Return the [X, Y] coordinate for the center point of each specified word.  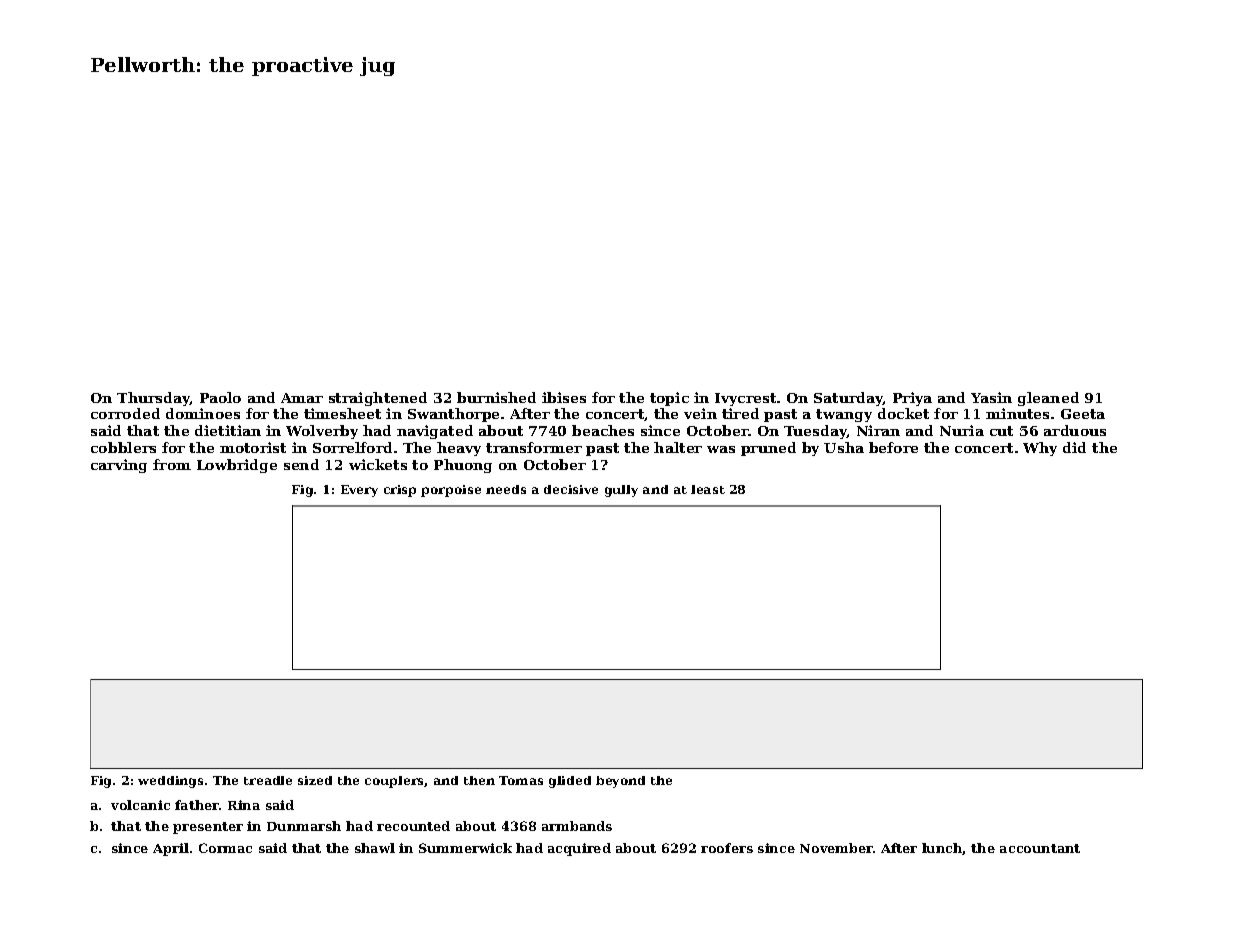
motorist [253, 447]
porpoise [451, 491]
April [171, 849]
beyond [620, 782]
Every [359, 491]
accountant [1040, 848]
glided [570, 782]
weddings [170, 782]
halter [678, 447]
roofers [727, 848]
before [893, 447]
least [708, 489]
